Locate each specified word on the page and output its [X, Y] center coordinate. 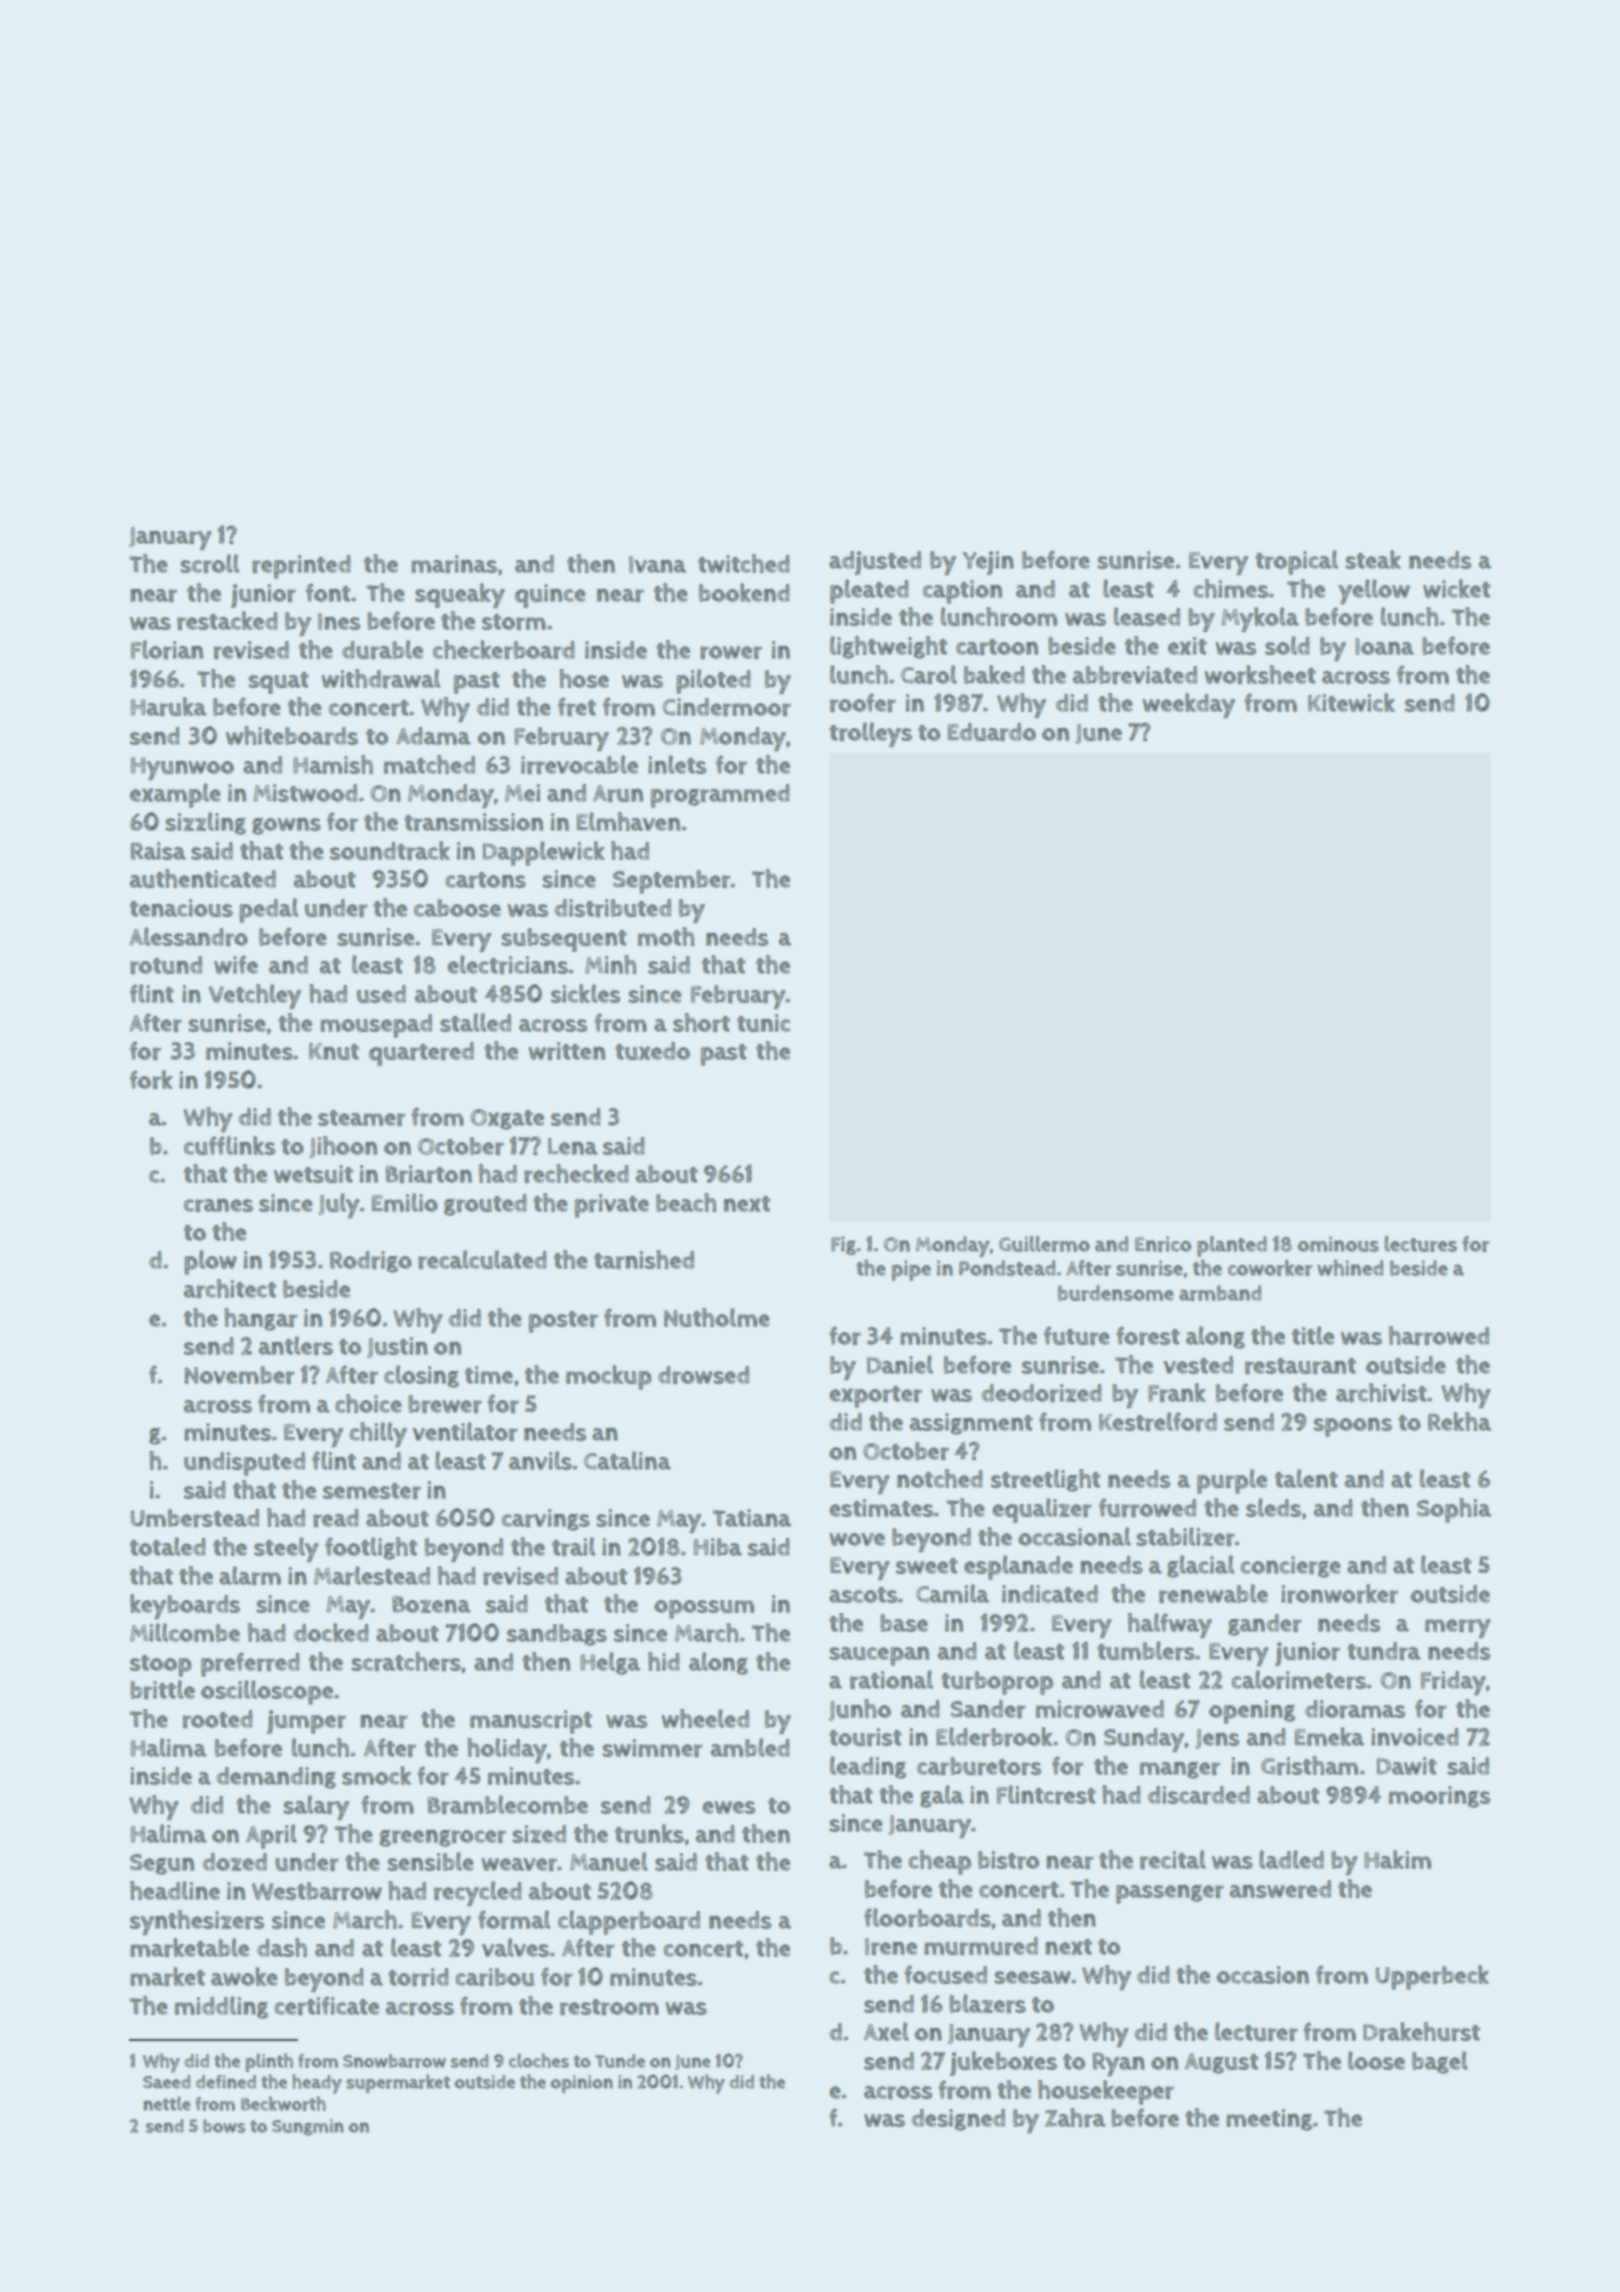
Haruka [169, 706]
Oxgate [507, 1119]
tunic [763, 1023]
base [904, 1623]
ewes [728, 1807]
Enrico [1163, 1244]
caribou [495, 1977]
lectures [1421, 1244]
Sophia [1454, 1510]
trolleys [870, 734]
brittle [162, 1689]
